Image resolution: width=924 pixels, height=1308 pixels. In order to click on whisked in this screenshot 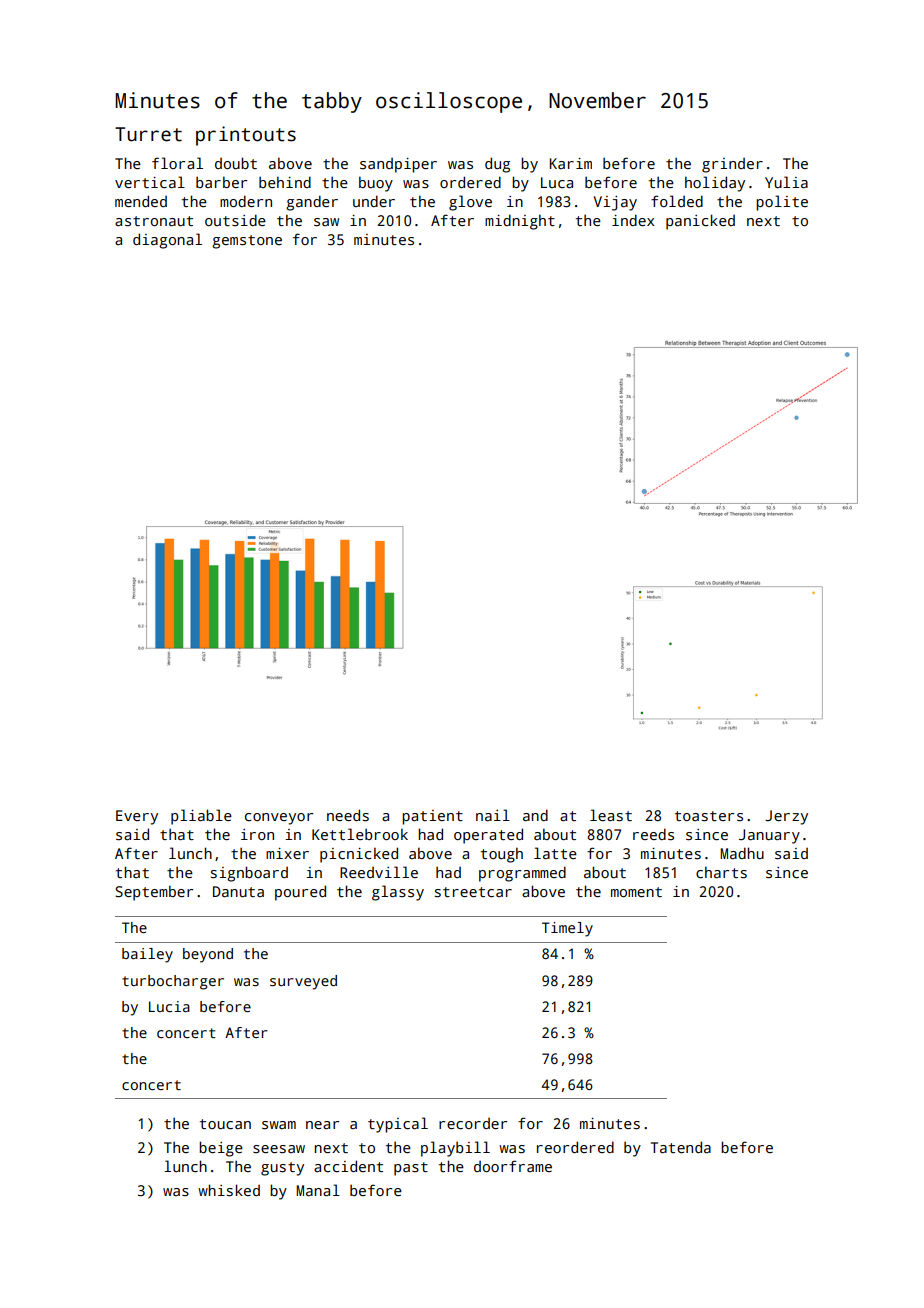, I will do `click(229, 1190)`.
